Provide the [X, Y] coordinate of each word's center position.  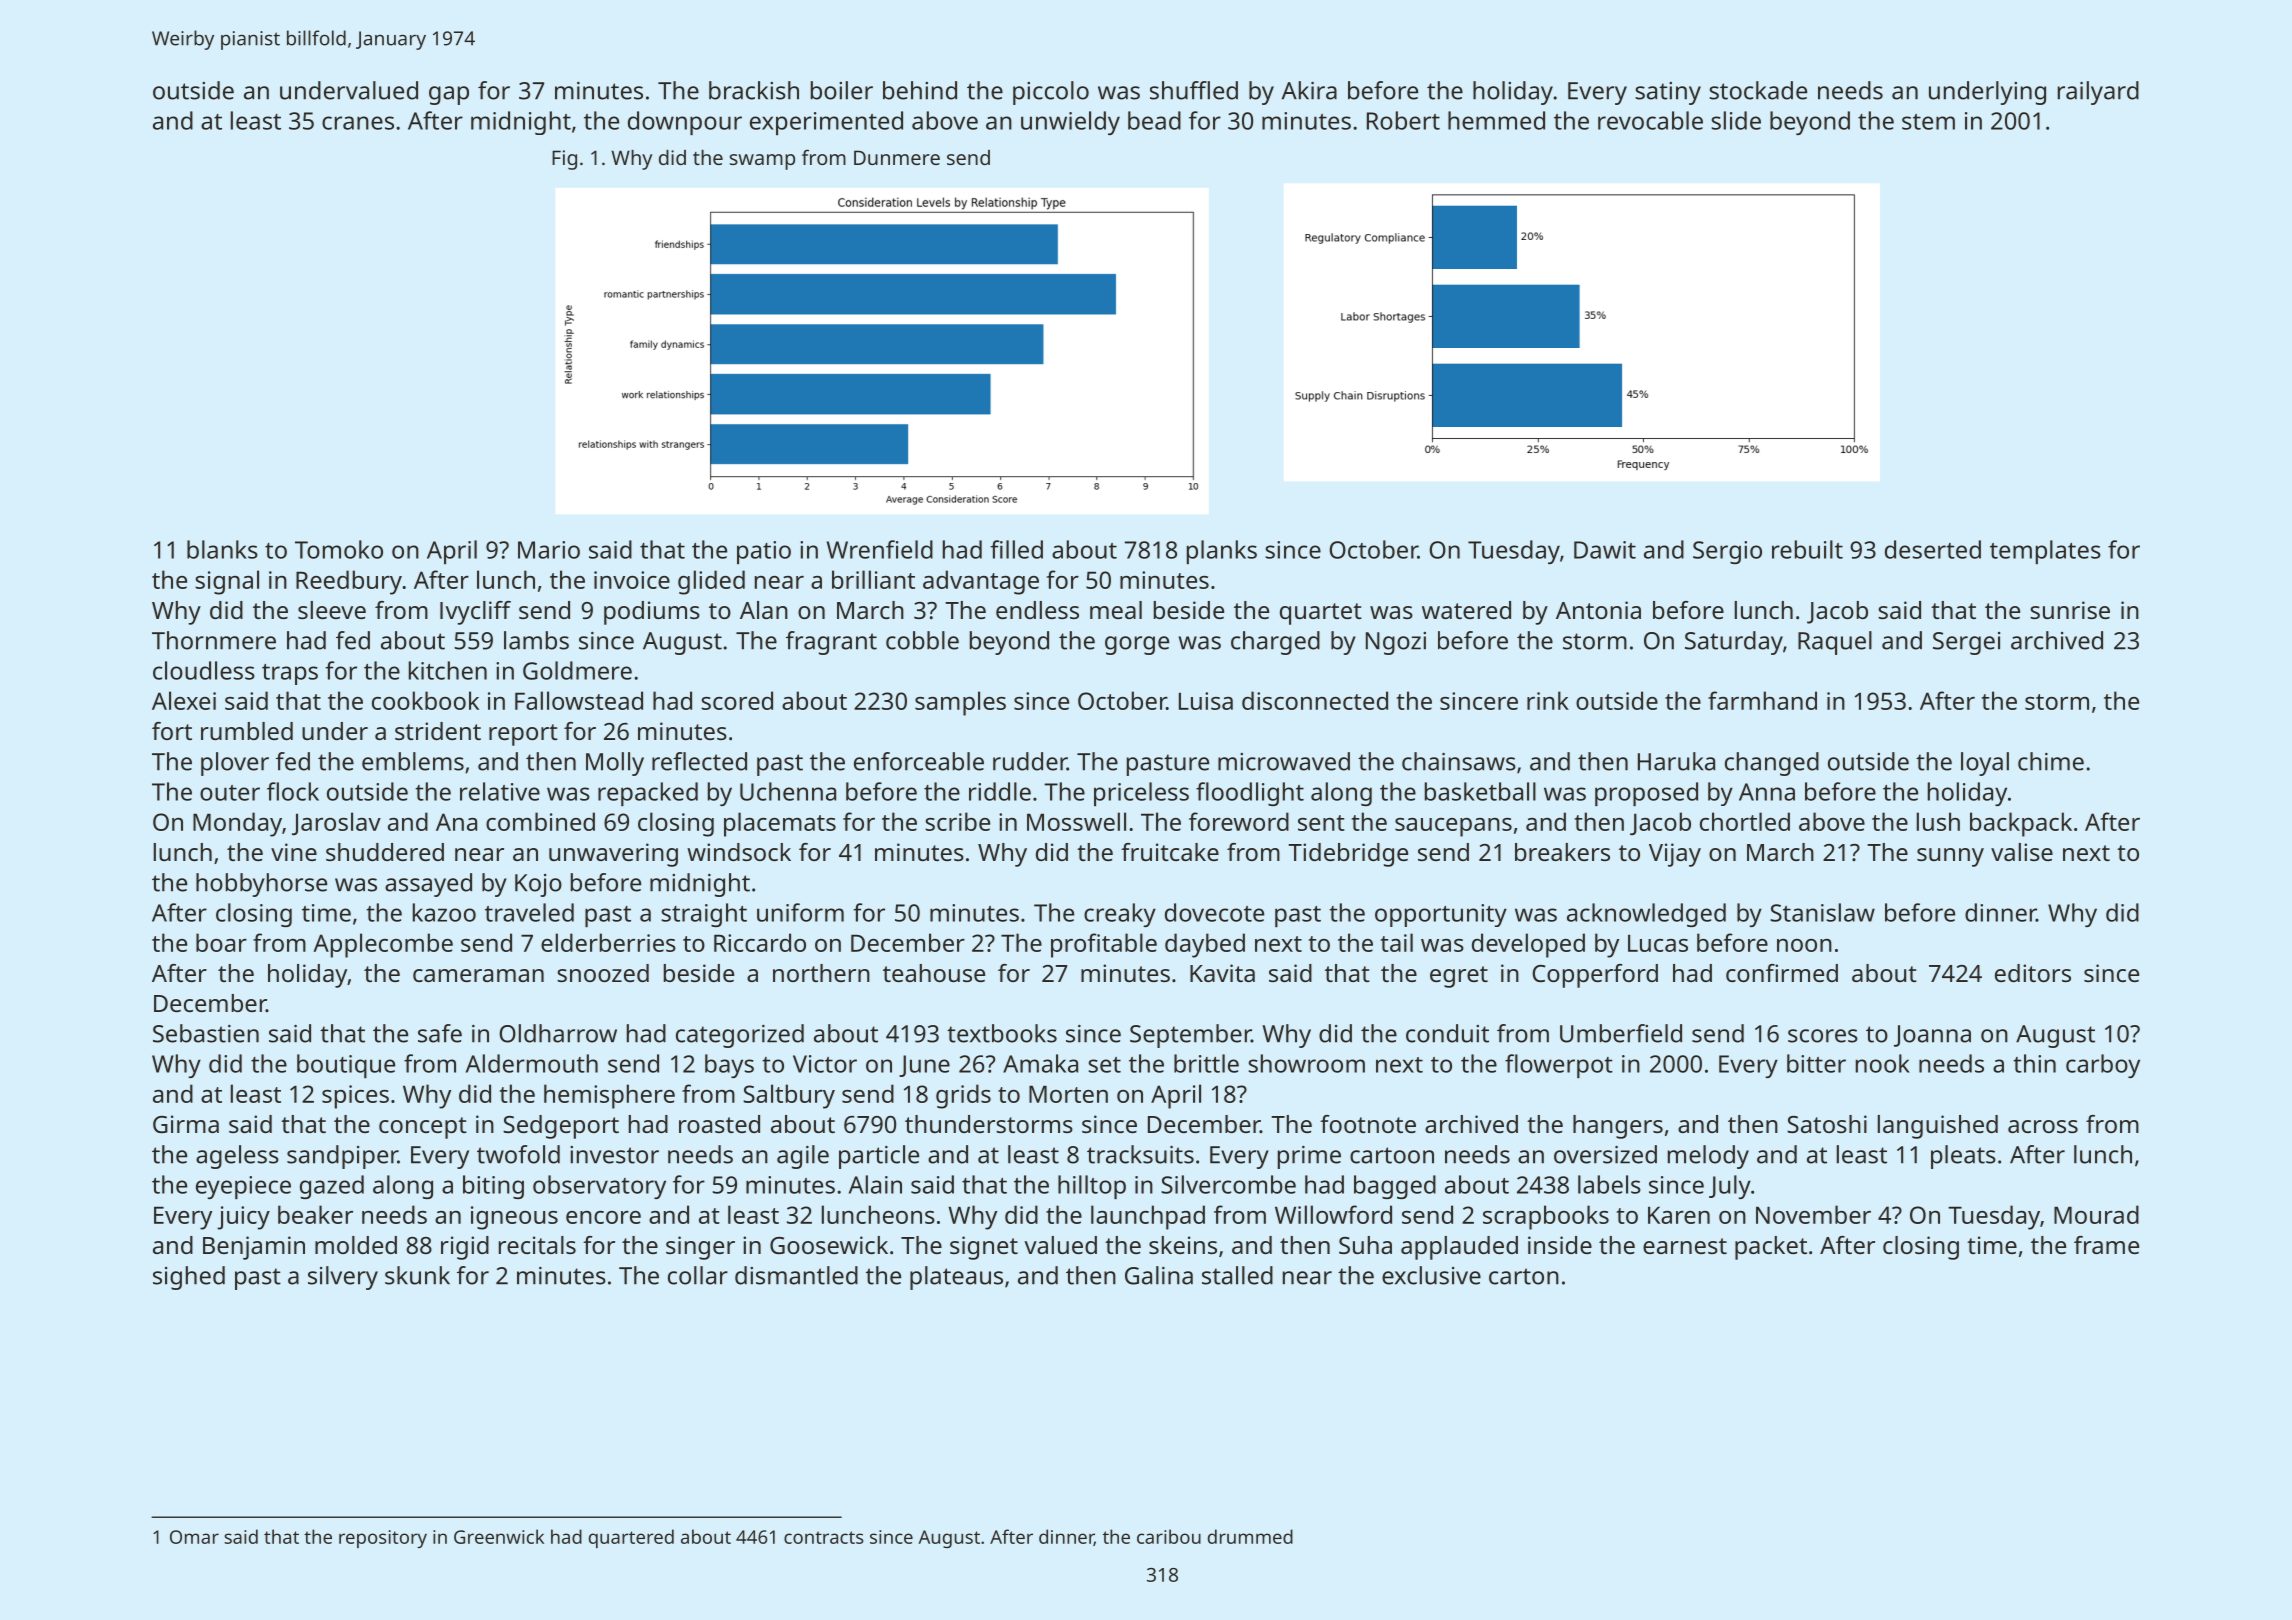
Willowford [1333, 1214]
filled [1016, 549]
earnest [1685, 1246]
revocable [1650, 120]
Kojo [538, 885]
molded [356, 1245]
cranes [358, 123]
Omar [194, 1537]
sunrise [2070, 610]
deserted [1933, 549]
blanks [222, 549]
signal [227, 582]
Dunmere [897, 157]
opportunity [1441, 915]
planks [1222, 552]
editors [2033, 973]
